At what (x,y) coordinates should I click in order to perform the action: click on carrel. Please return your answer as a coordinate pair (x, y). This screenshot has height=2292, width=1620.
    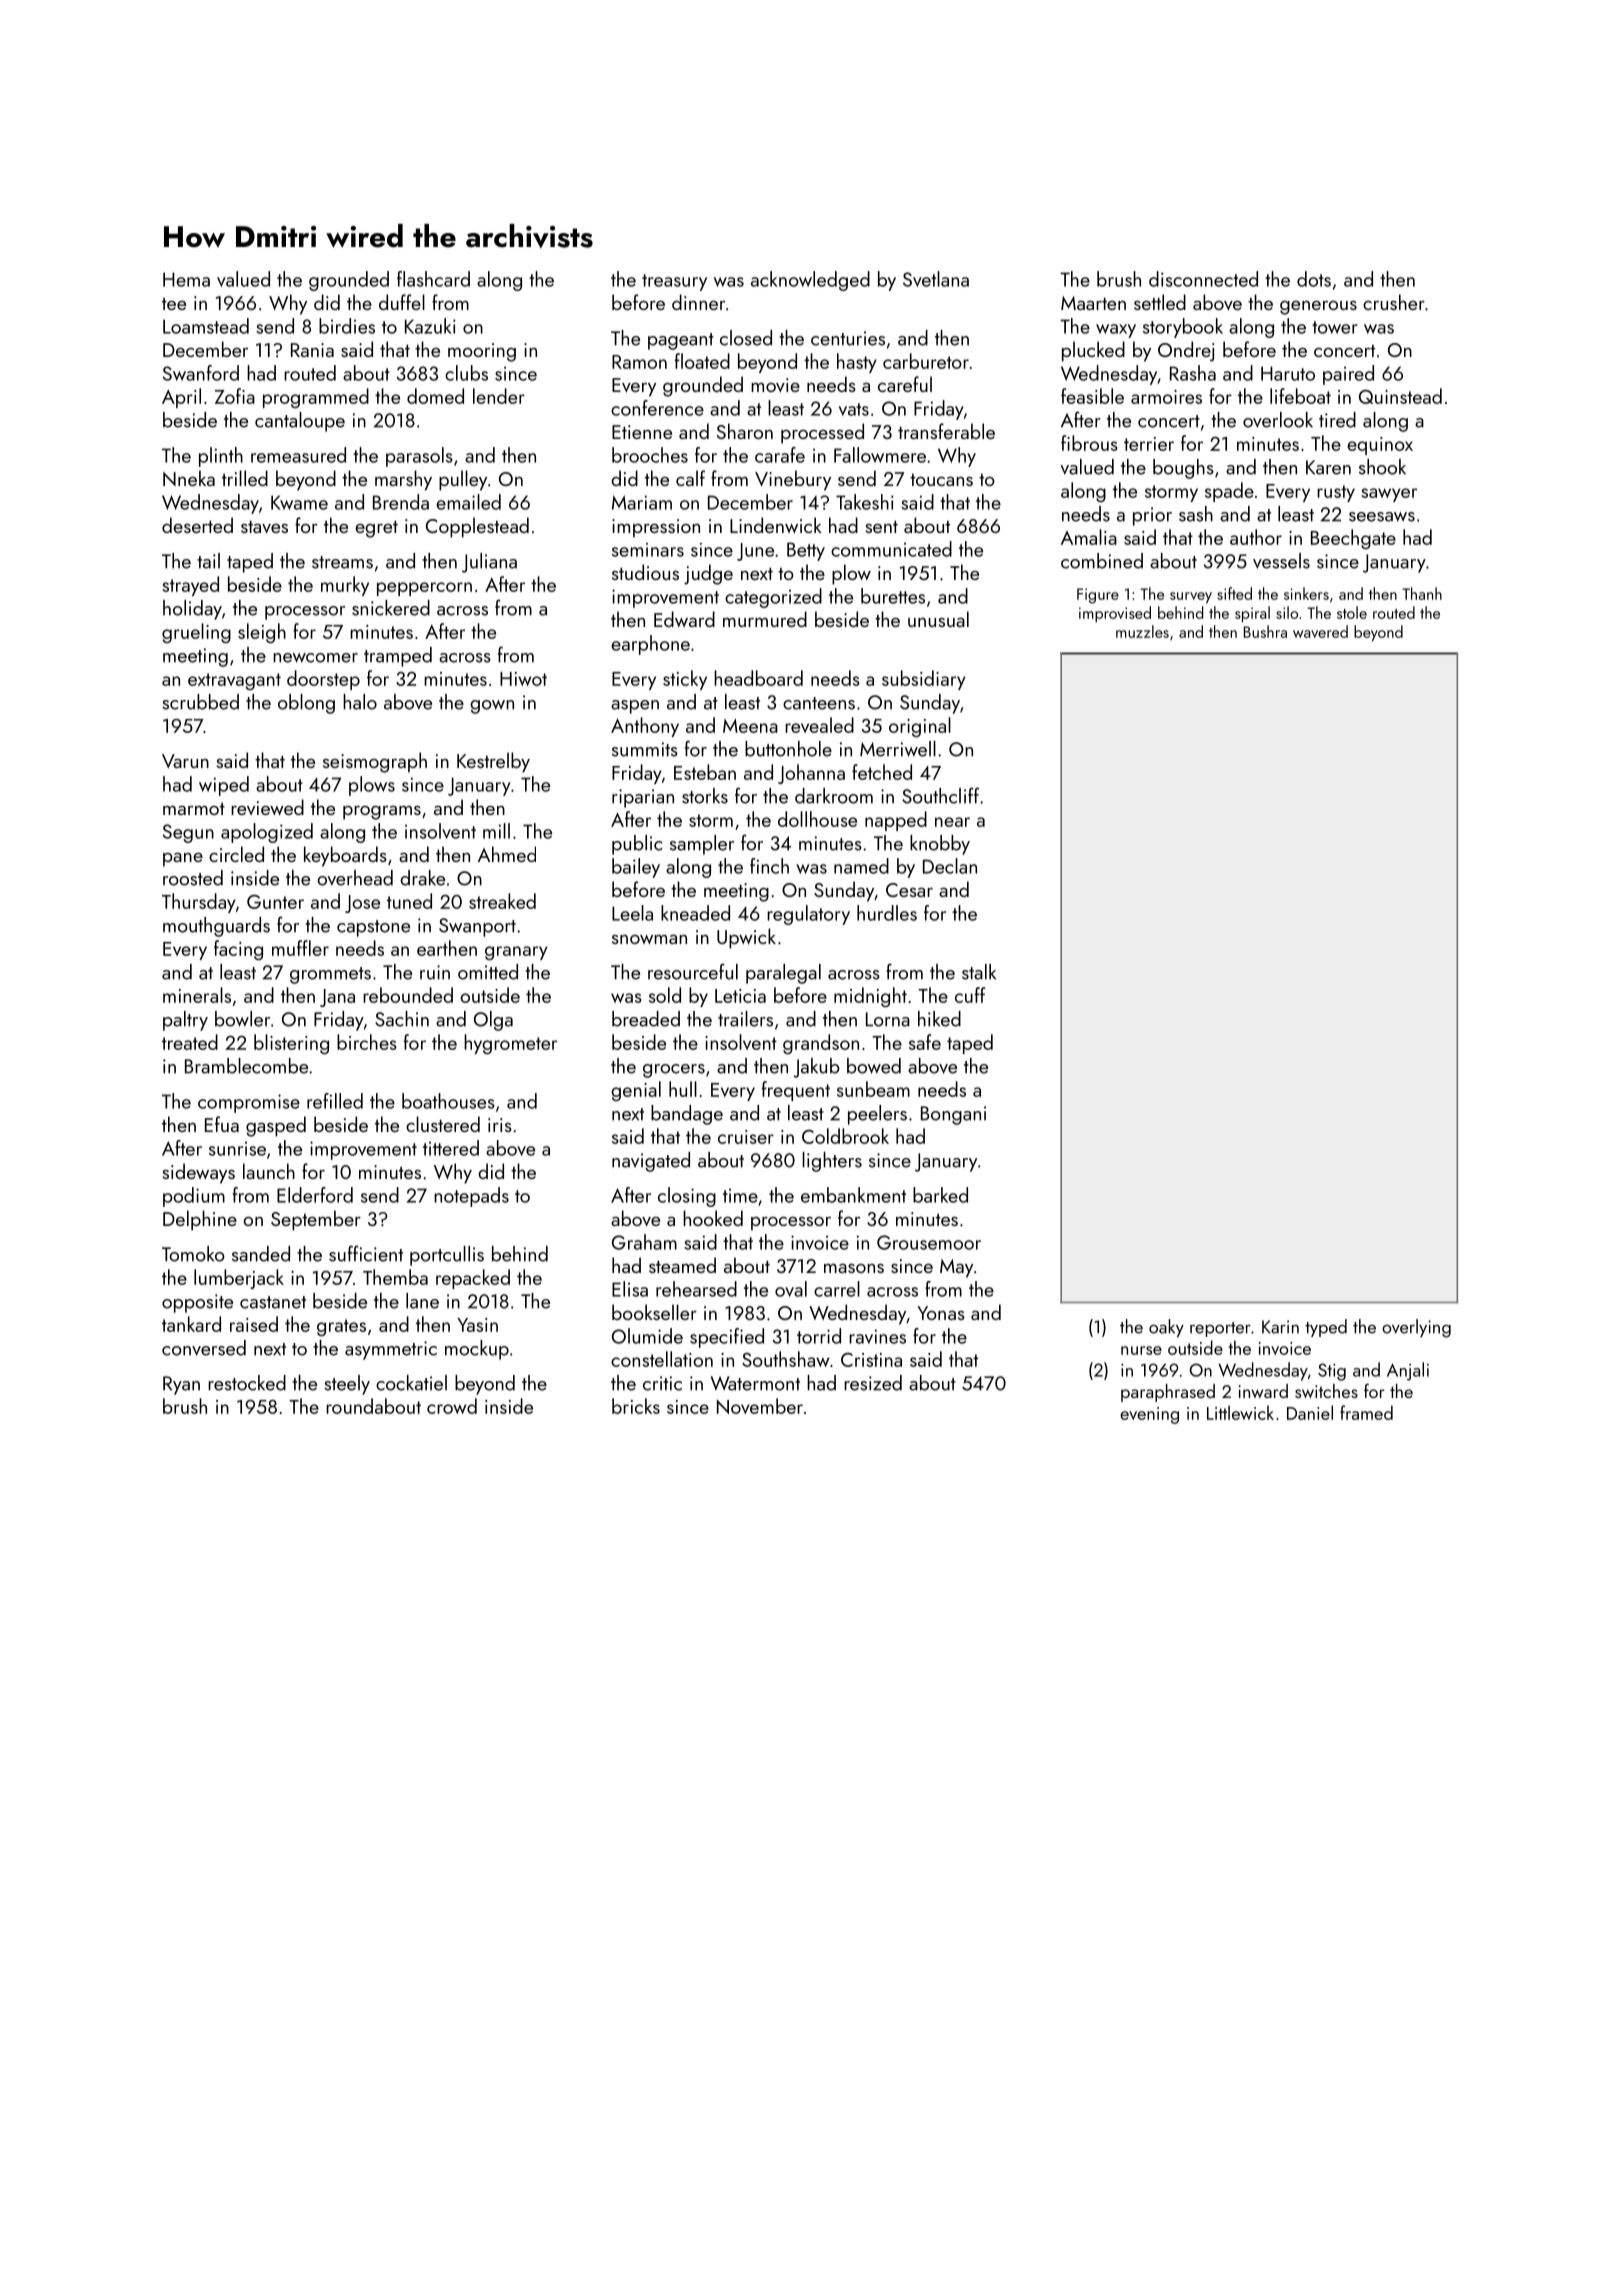
    Looking at the image, I should click on (837, 1289).
